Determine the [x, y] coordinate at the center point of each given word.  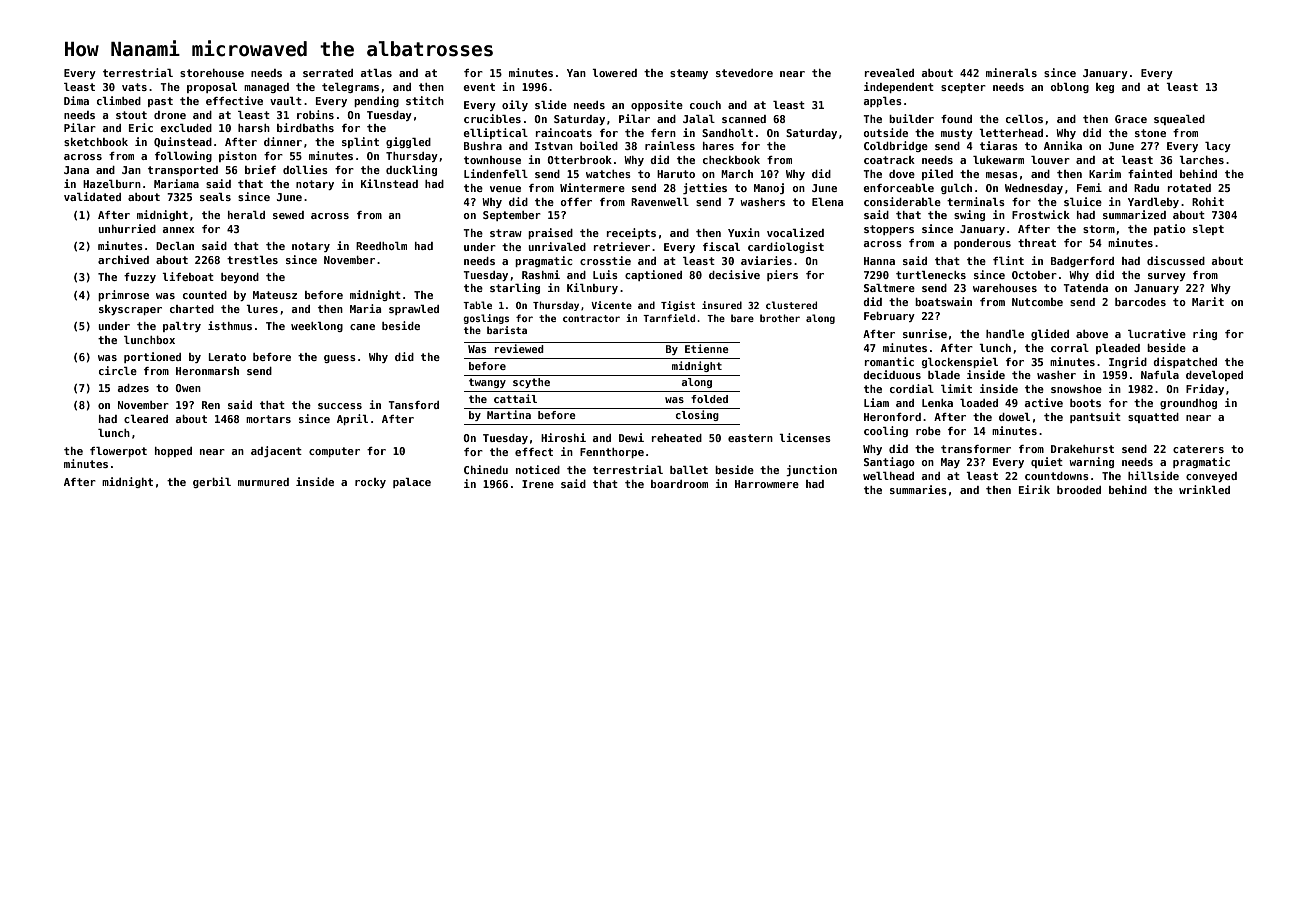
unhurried [127, 228]
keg [1105, 88]
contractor [591, 318]
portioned [152, 357]
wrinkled [1204, 489]
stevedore [744, 73]
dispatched [1185, 362]
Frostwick [1041, 214]
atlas [376, 73]
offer [576, 202]
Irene [538, 484]
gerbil [212, 482]
